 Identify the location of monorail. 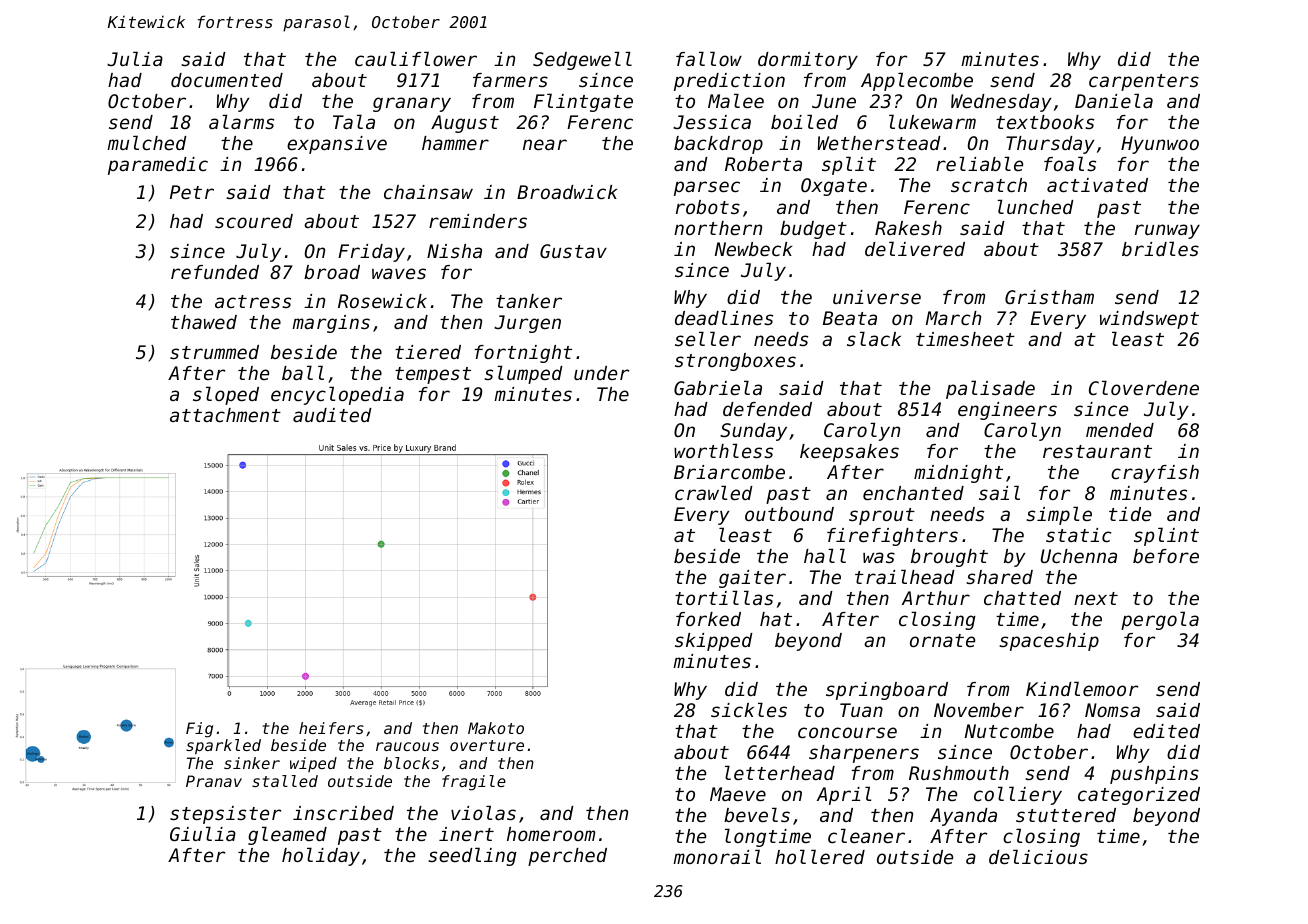
(717, 856).
